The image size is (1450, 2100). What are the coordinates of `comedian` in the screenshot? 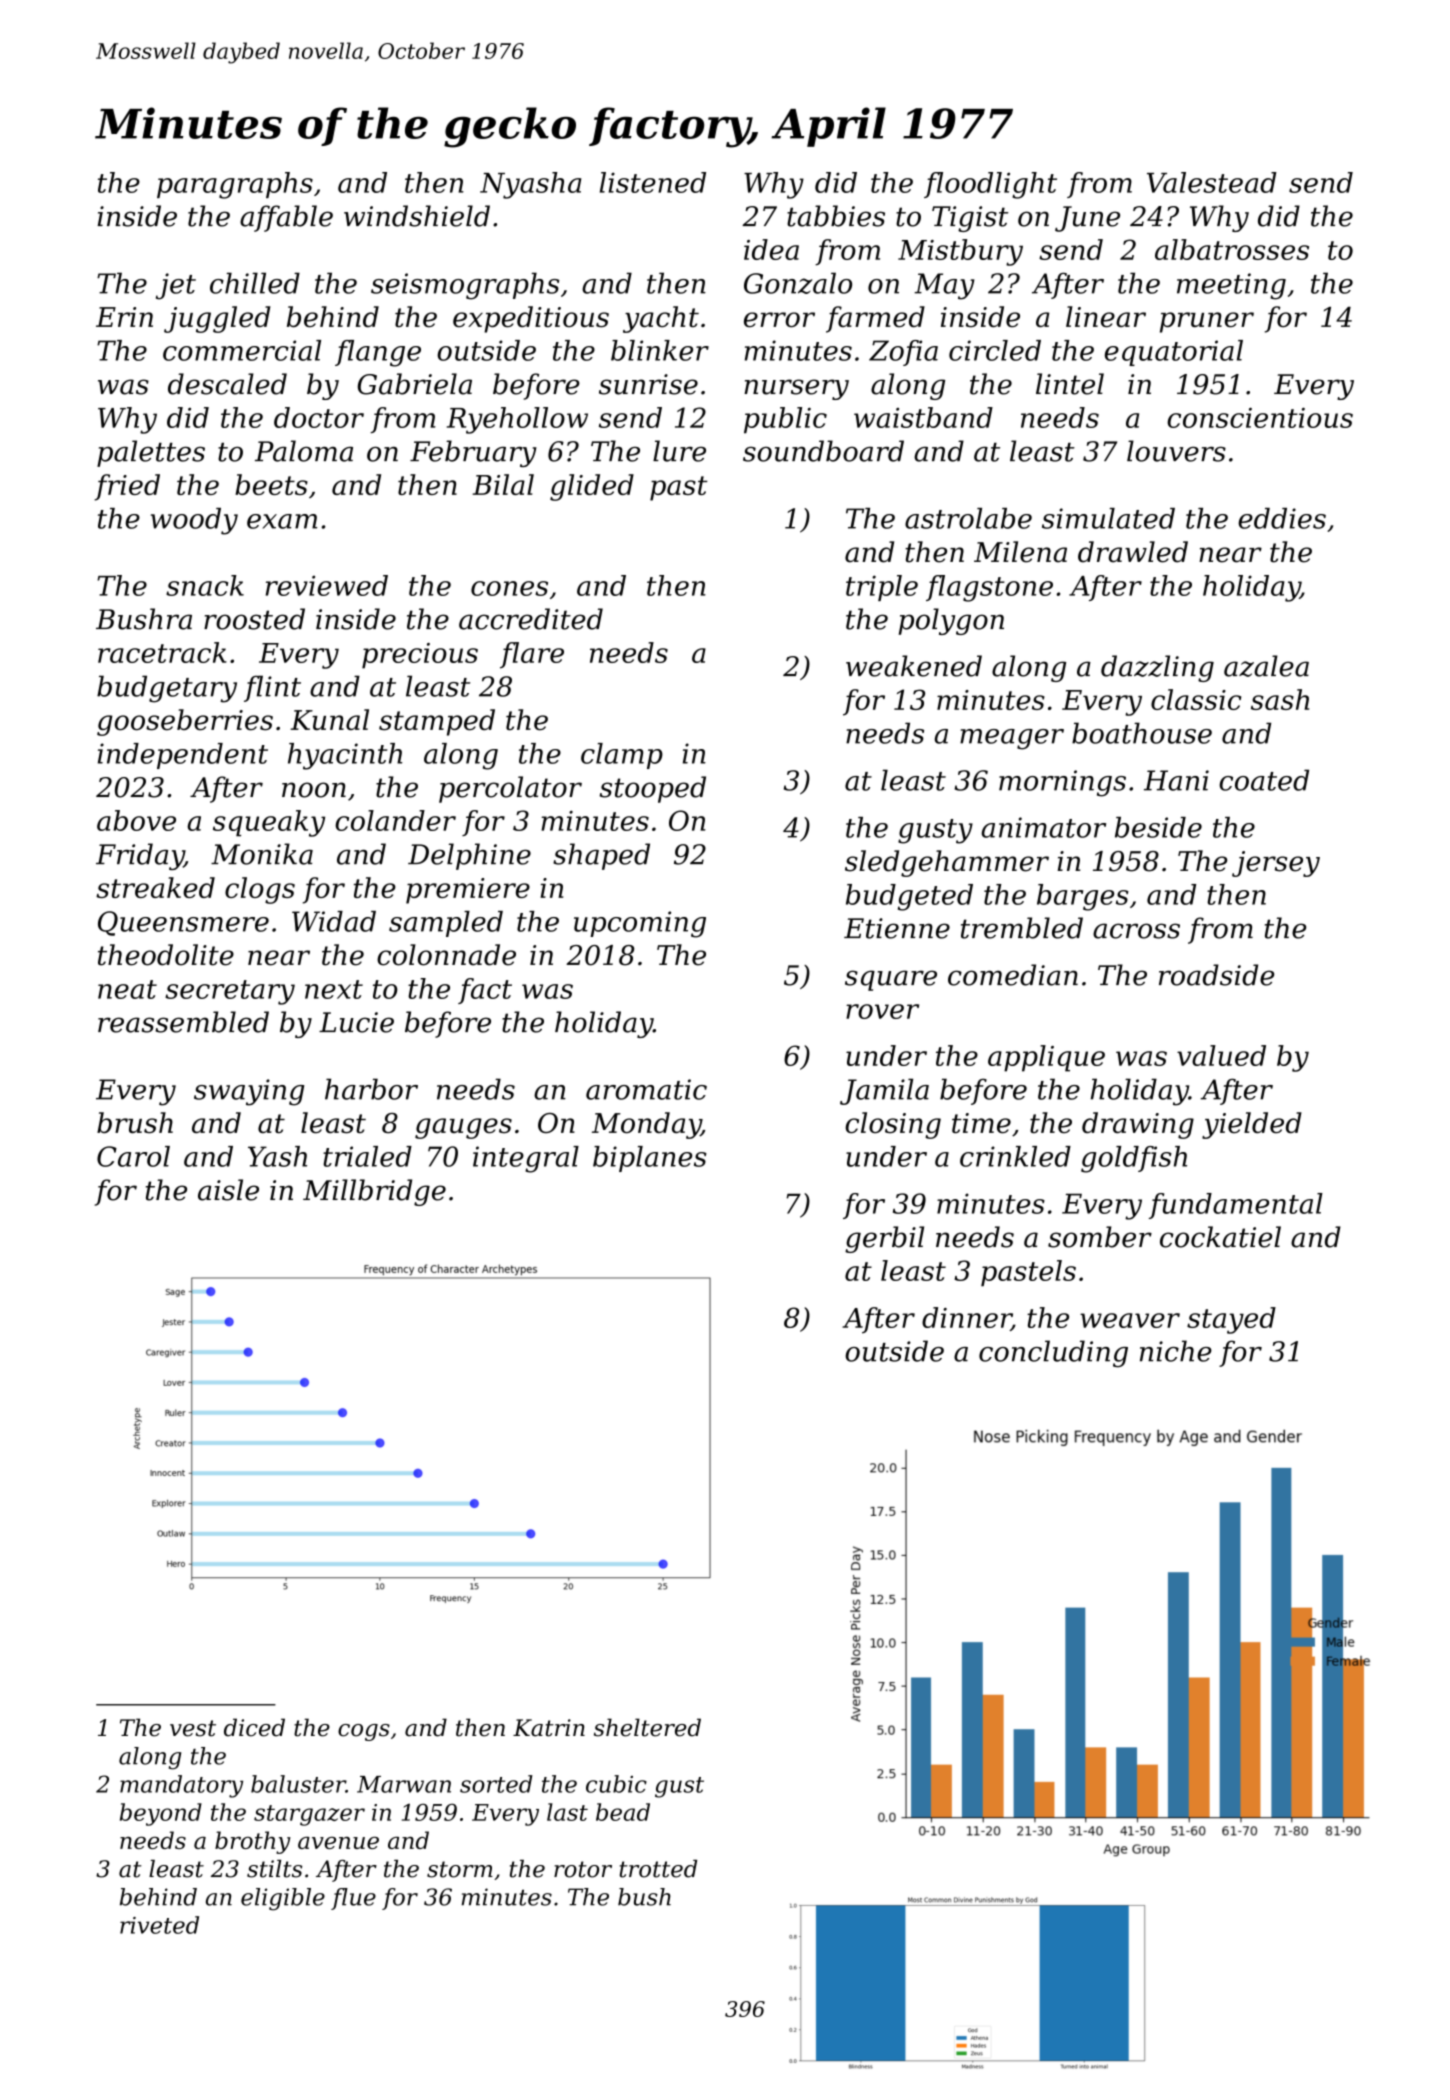 It's located at (1013, 975).
